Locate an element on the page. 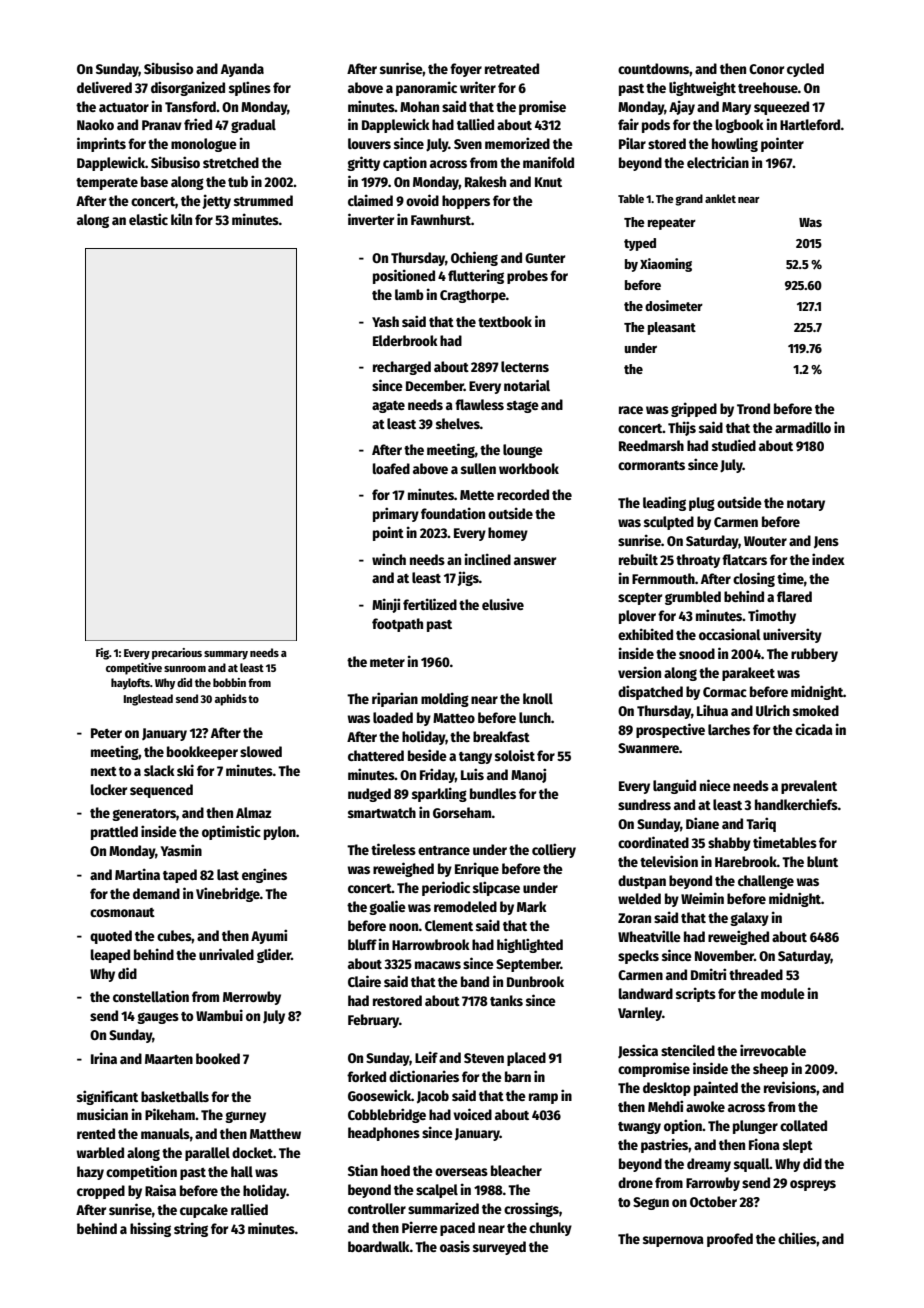  hissing is located at coordinates (150, 1229).
